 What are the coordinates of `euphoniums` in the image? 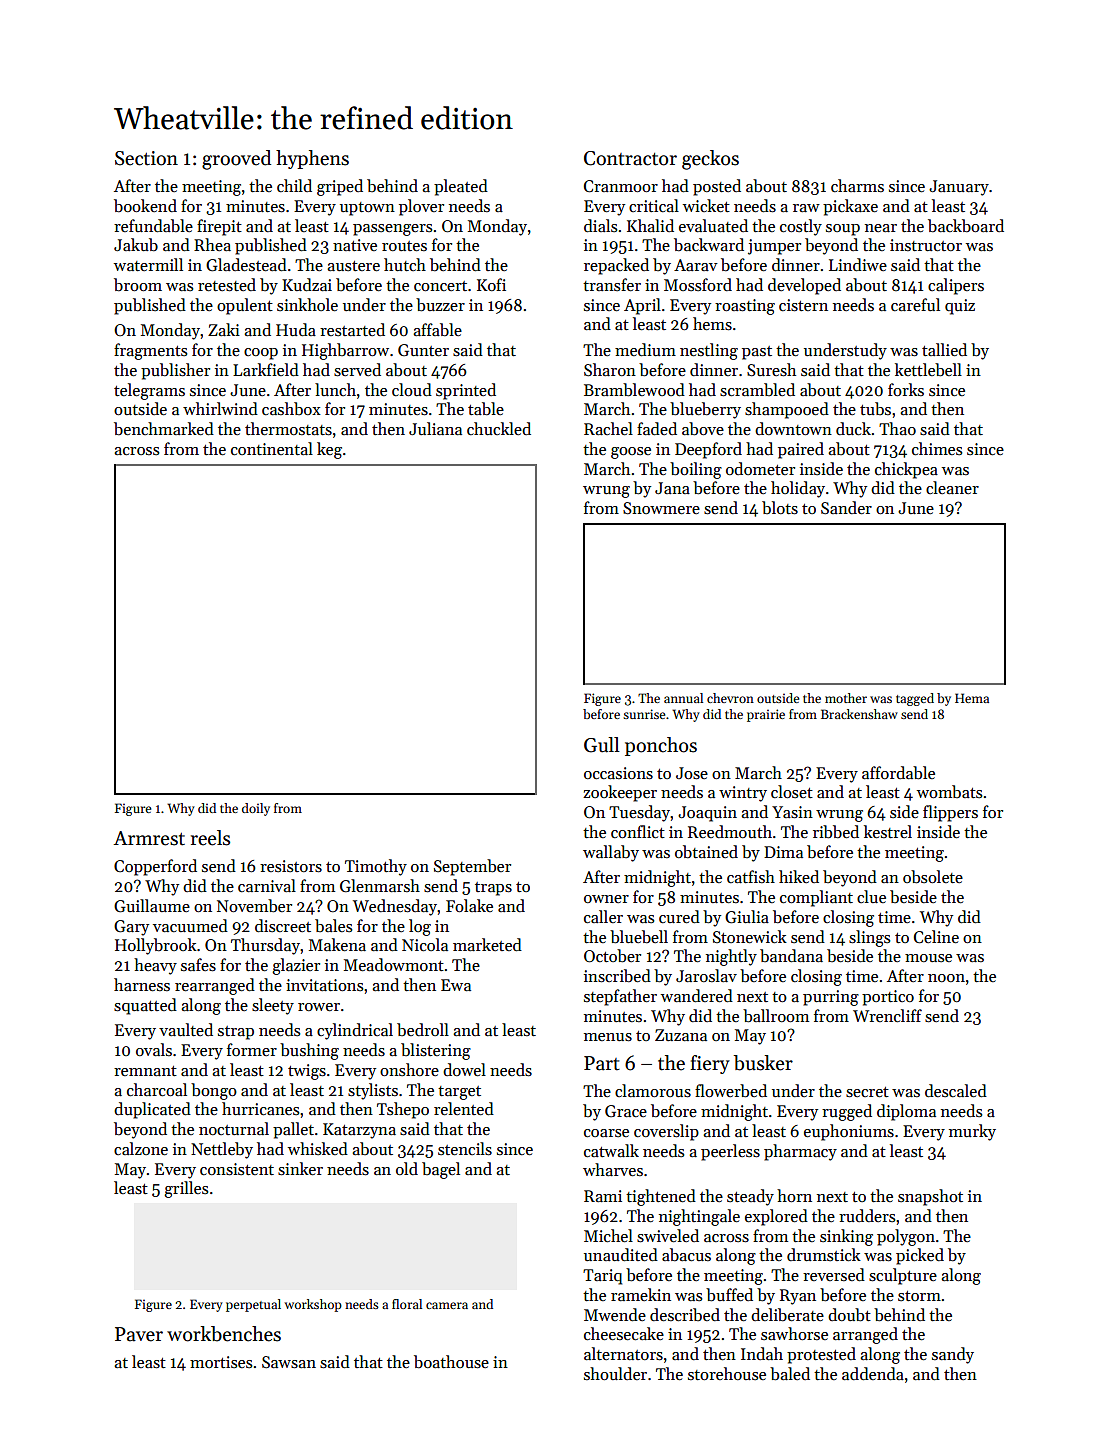 It's located at (849, 1132).
